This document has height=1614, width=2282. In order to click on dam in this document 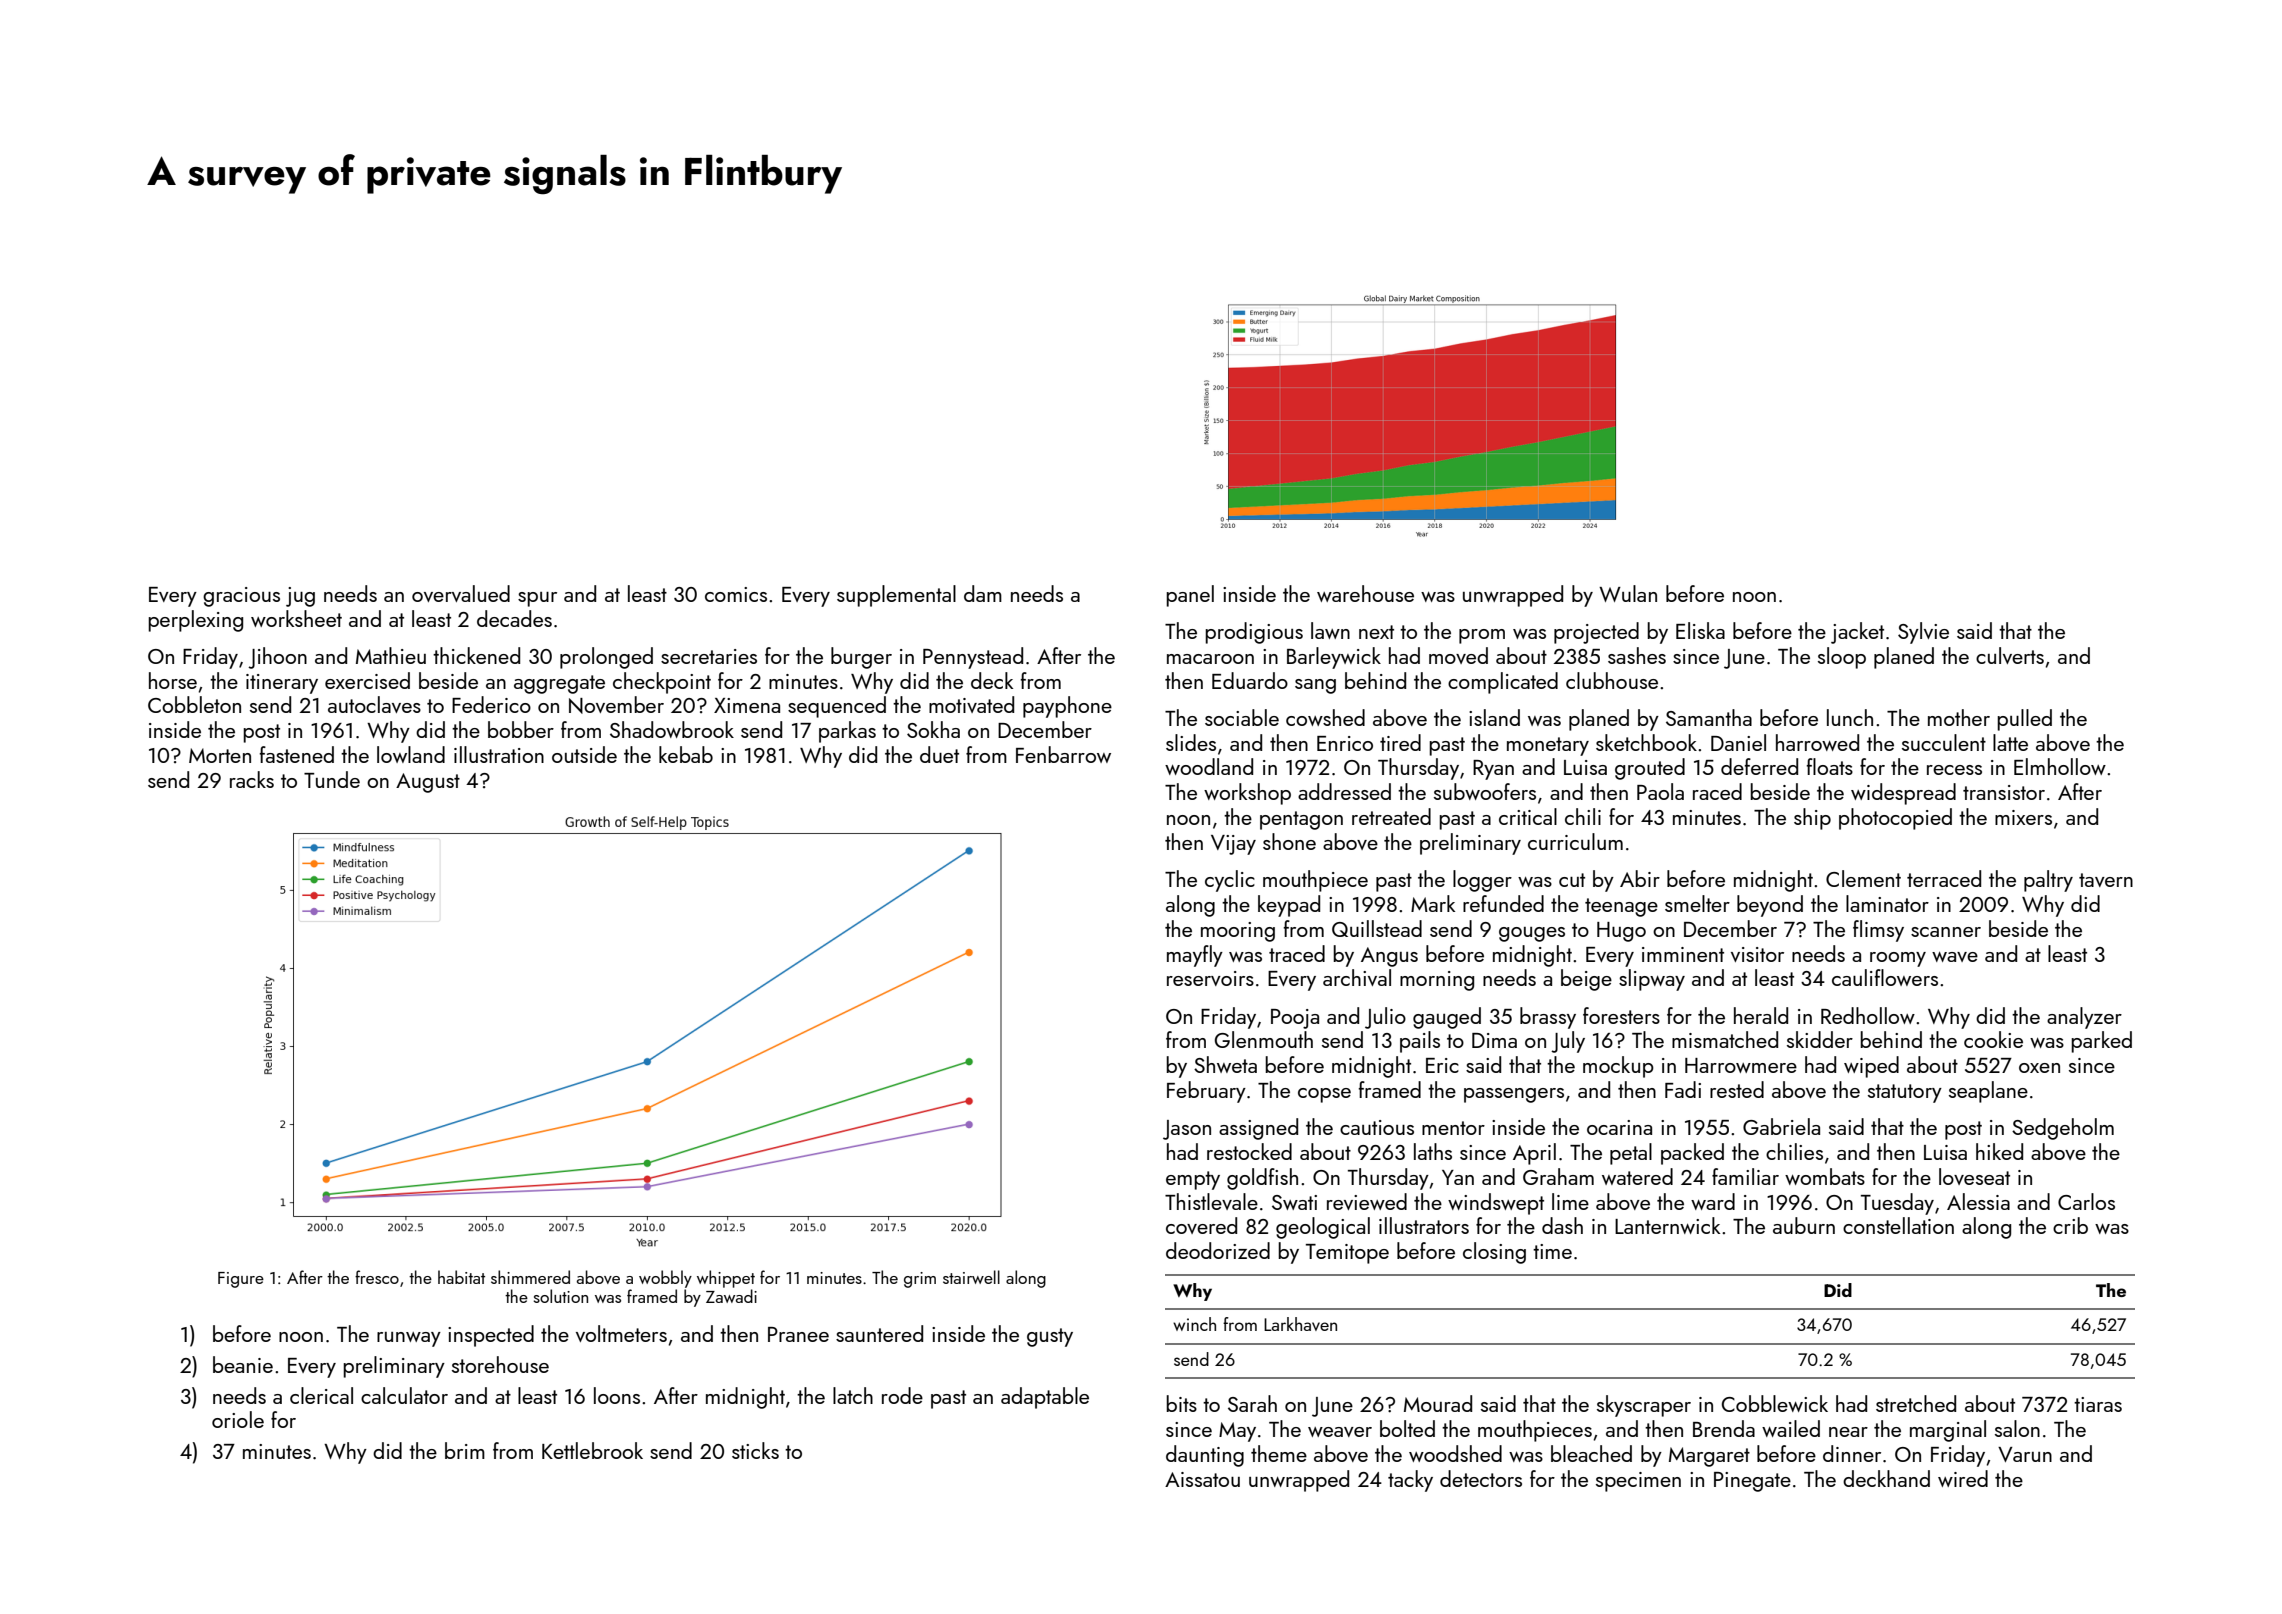, I will do `click(983, 593)`.
